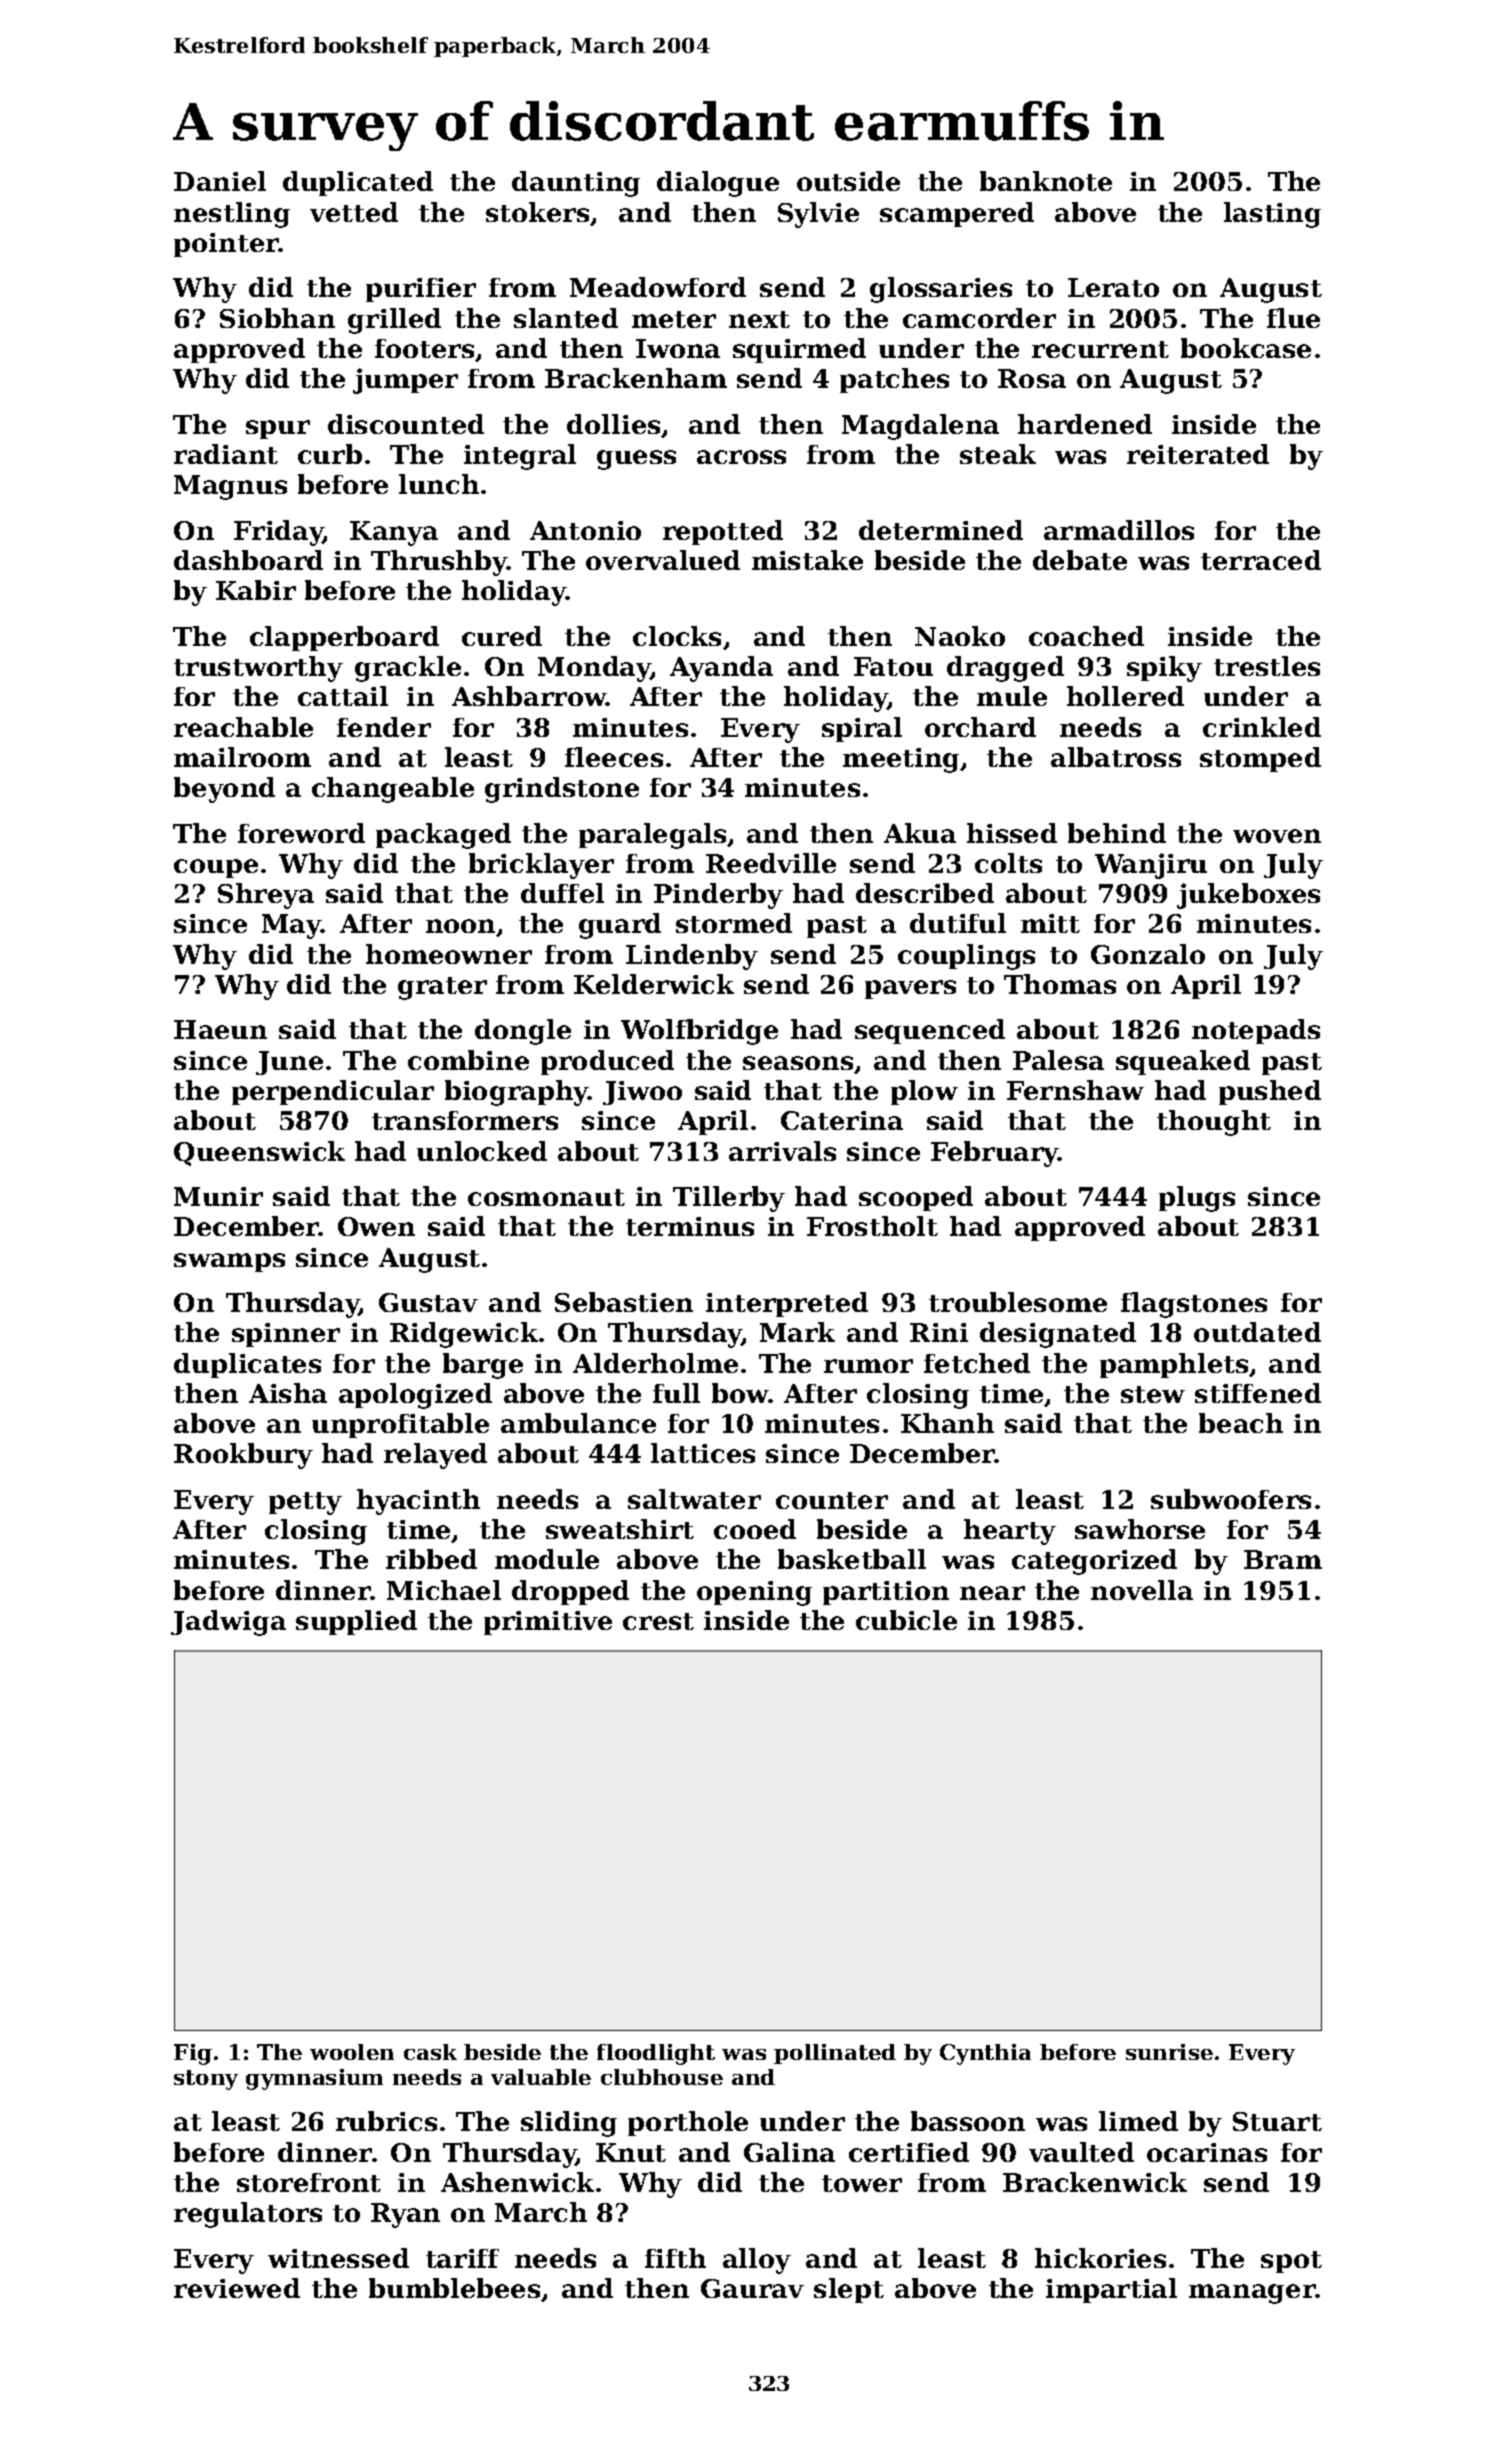 The image size is (1496, 2464). I want to click on pollinated, so click(835, 2054).
